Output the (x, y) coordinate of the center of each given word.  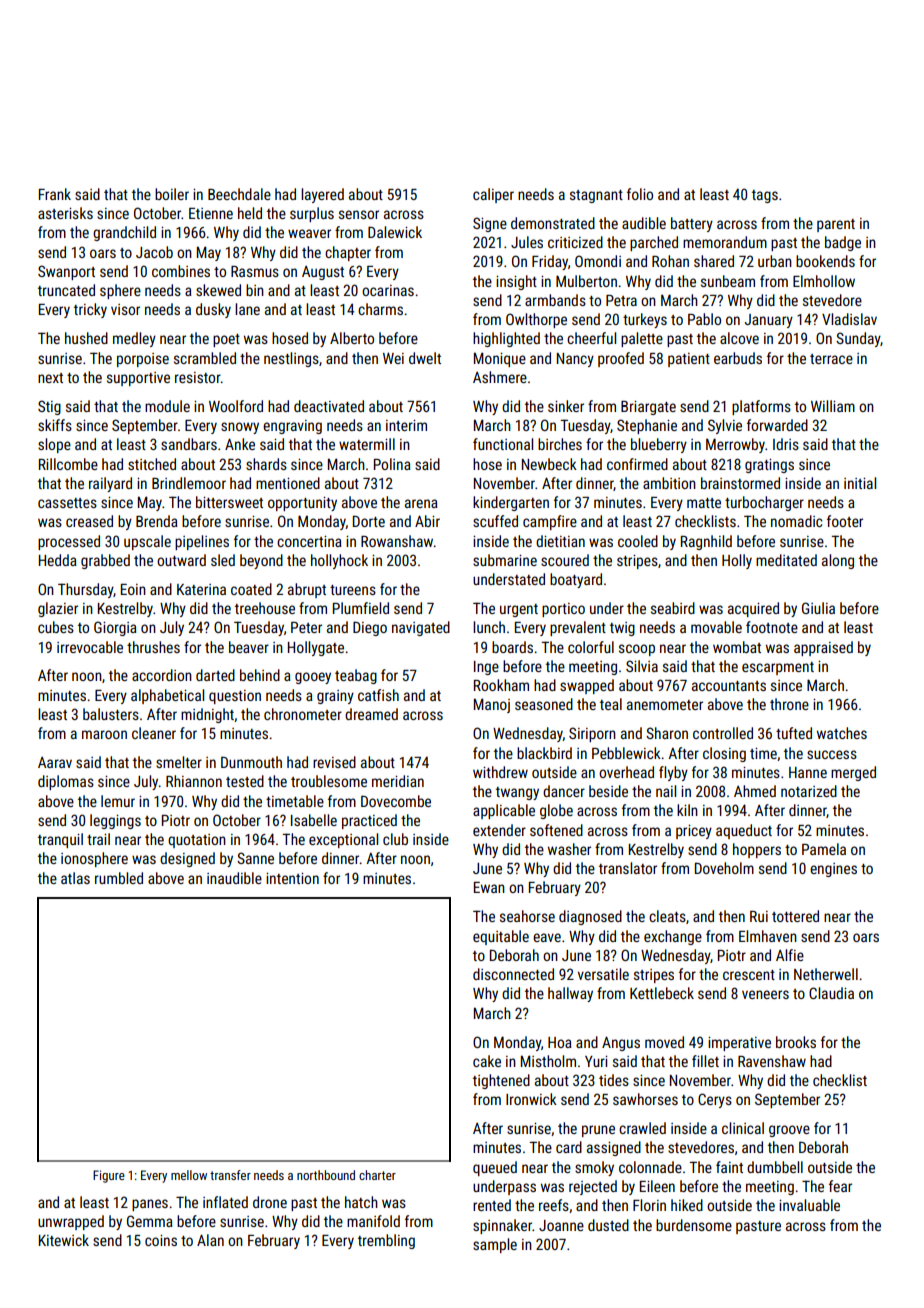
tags (765, 196)
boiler (172, 194)
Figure (109, 1176)
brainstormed (740, 483)
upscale (147, 542)
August (323, 273)
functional (503, 444)
